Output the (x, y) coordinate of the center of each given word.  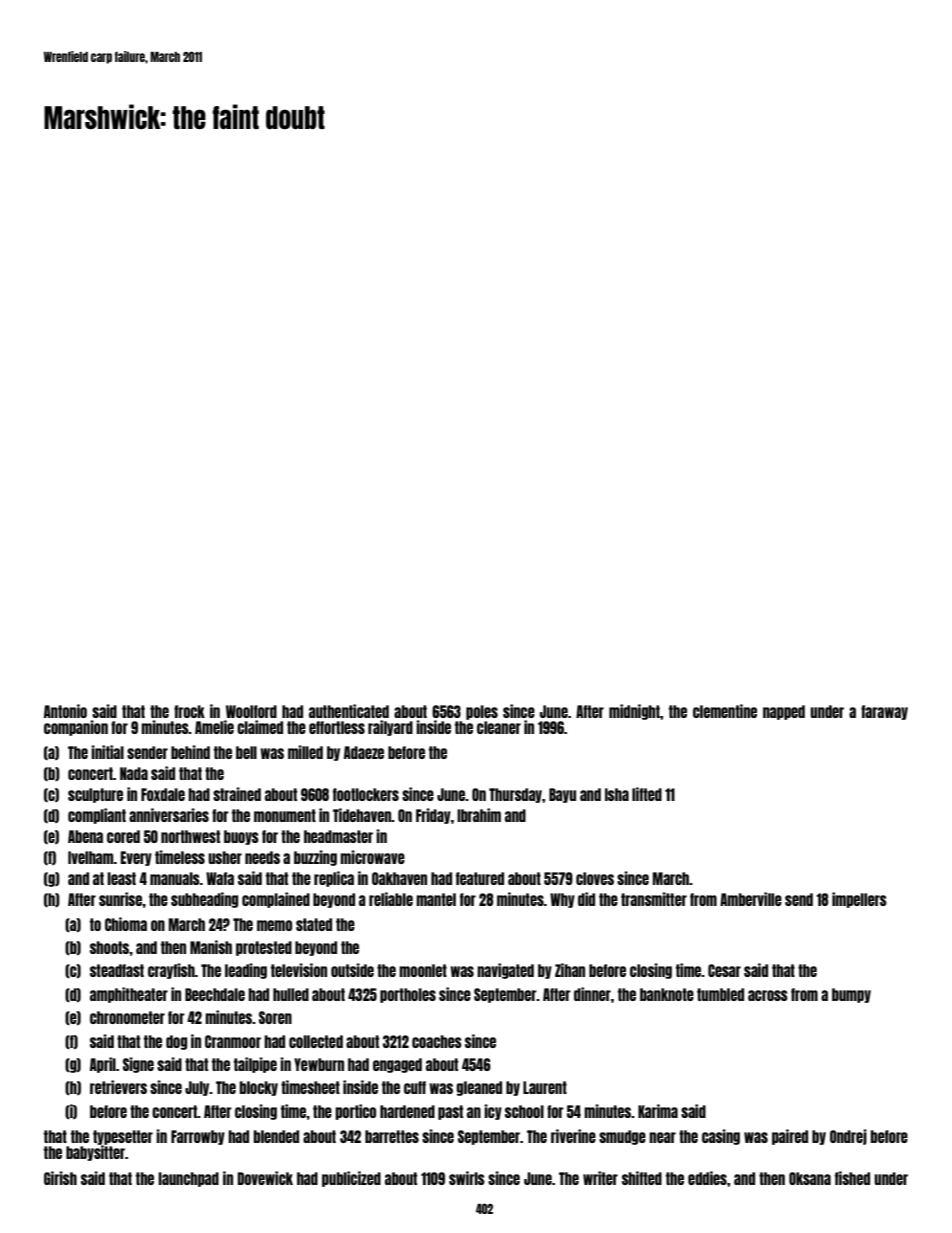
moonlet (423, 970)
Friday (433, 816)
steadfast (117, 970)
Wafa (220, 878)
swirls (467, 1178)
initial (107, 752)
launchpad (188, 1179)
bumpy (851, 995)
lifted (647, 794)
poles (482, 712)
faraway (884, 712)
